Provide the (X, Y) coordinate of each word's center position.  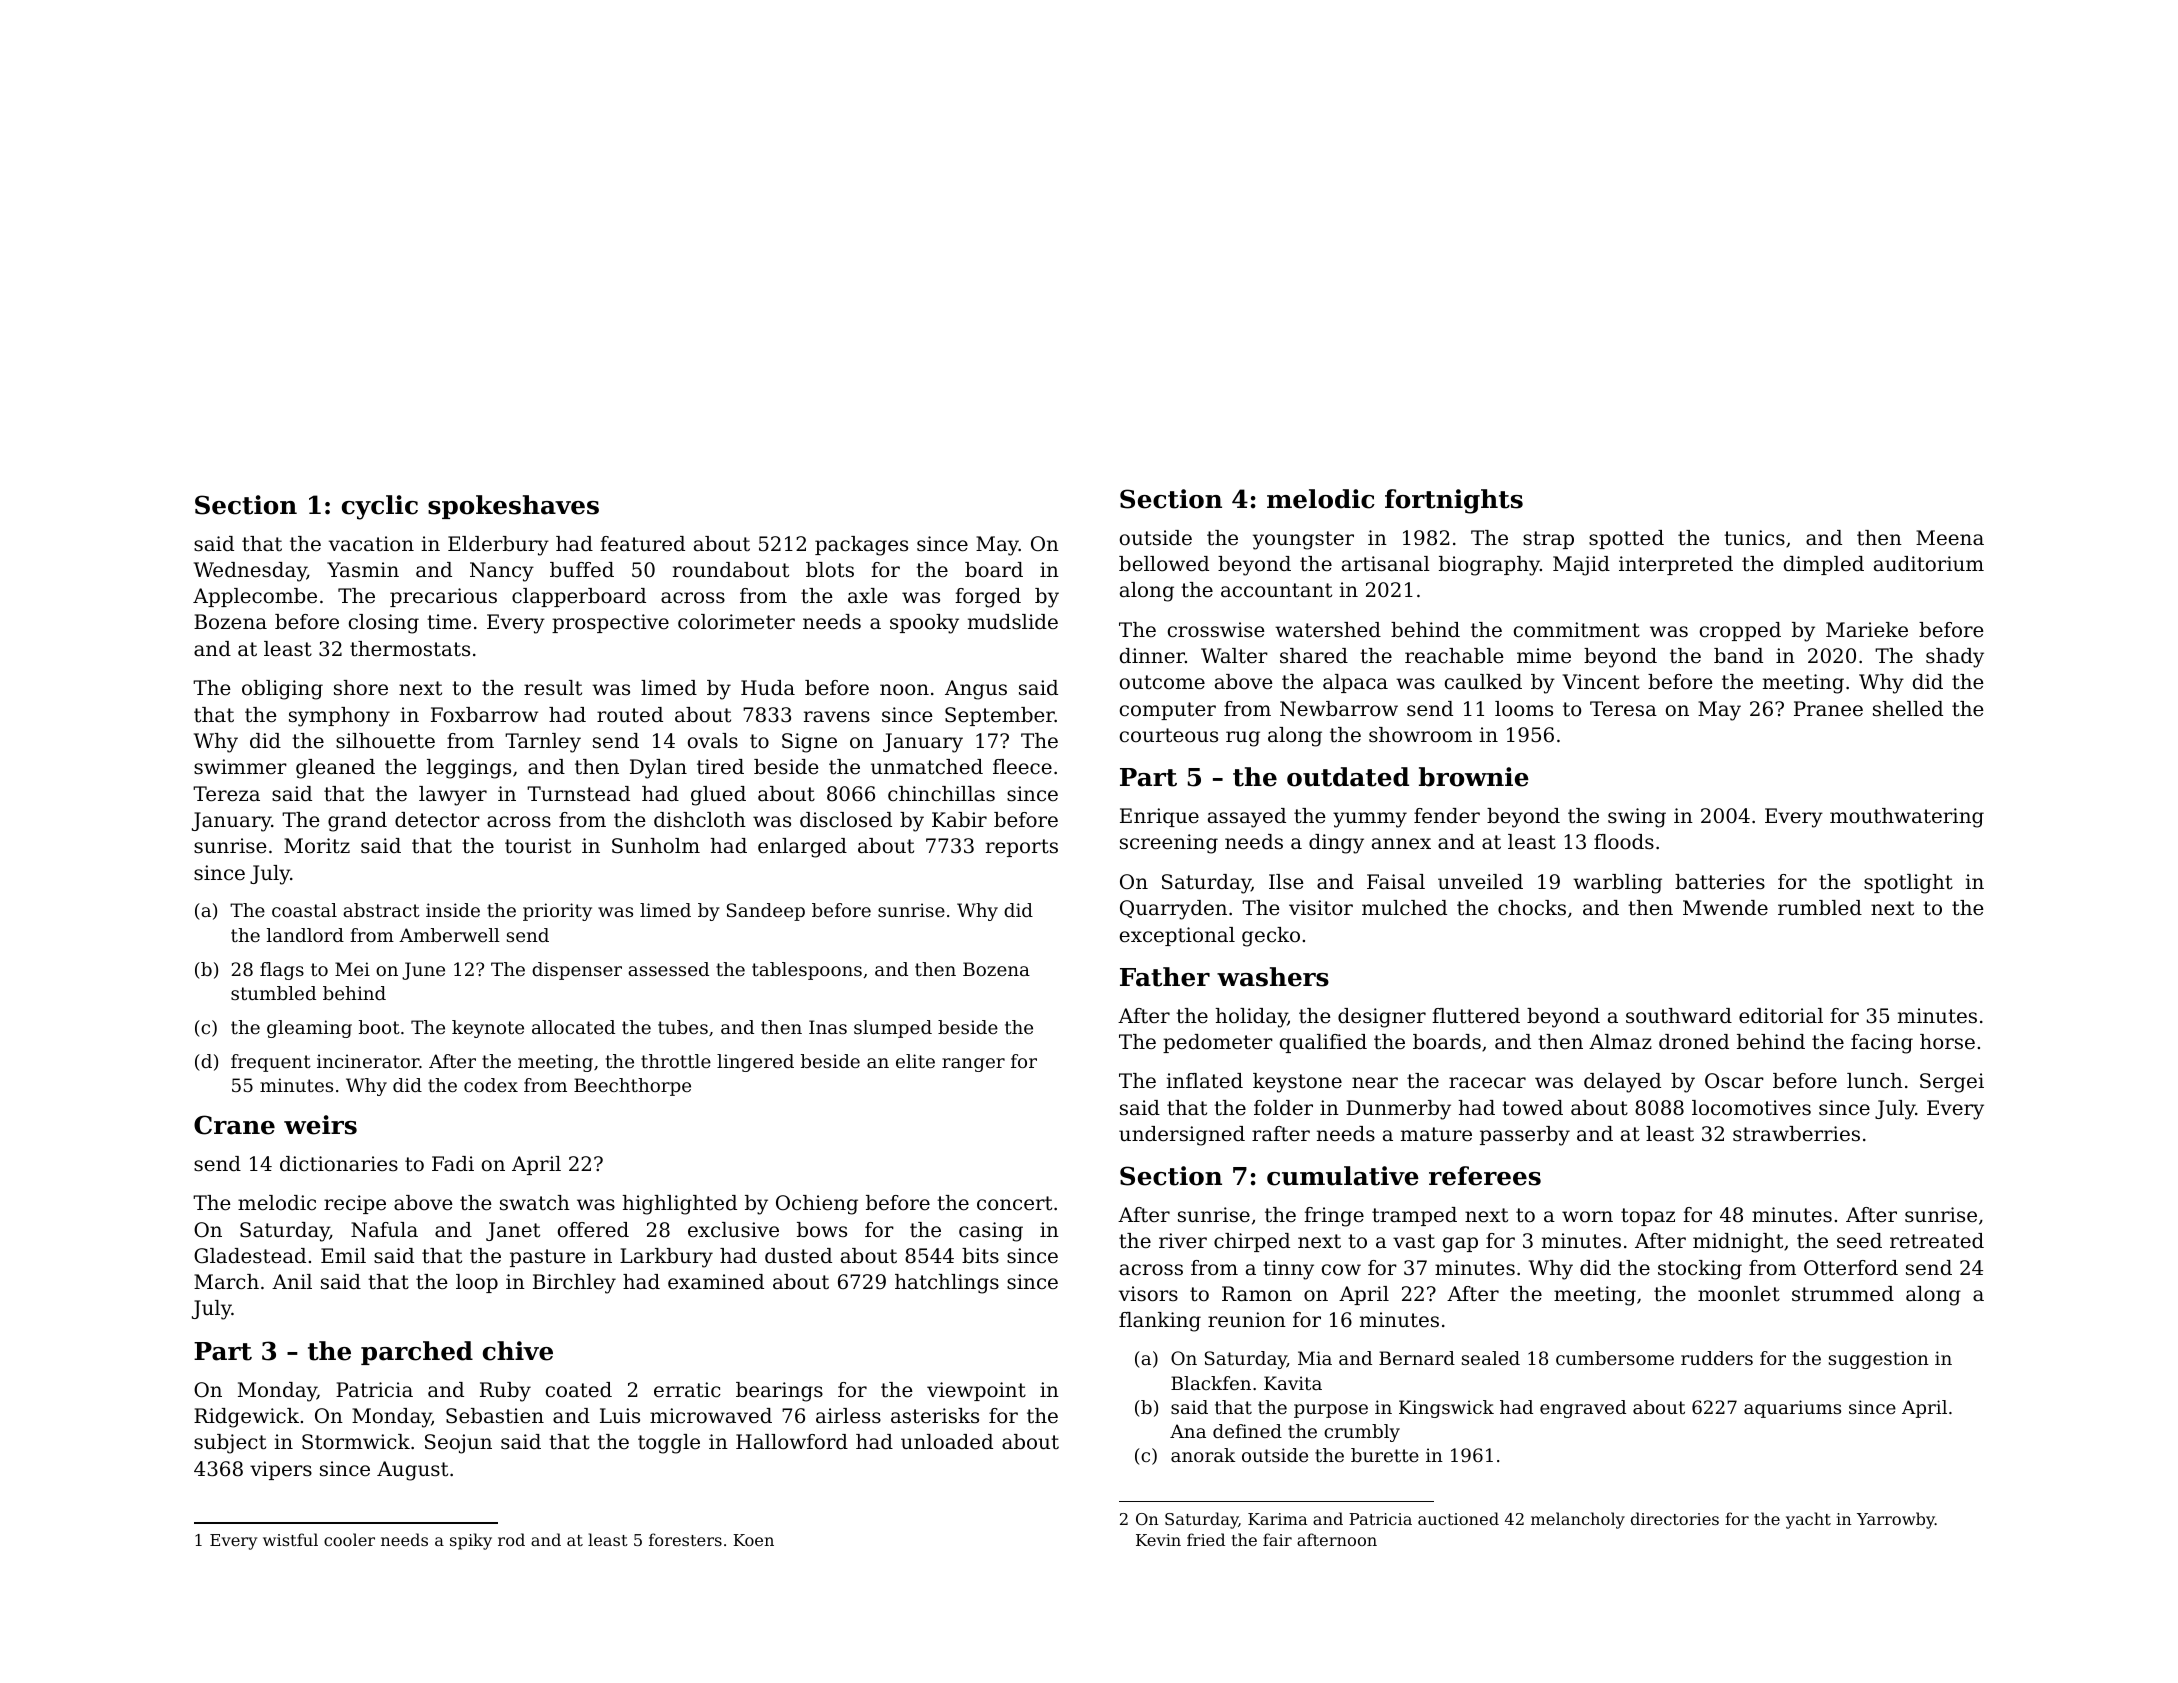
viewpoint (976, 1391)
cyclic (380, 507)
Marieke (1867, 630)
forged (988, 598)
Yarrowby (1896, 1520)
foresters (685, 1539)
